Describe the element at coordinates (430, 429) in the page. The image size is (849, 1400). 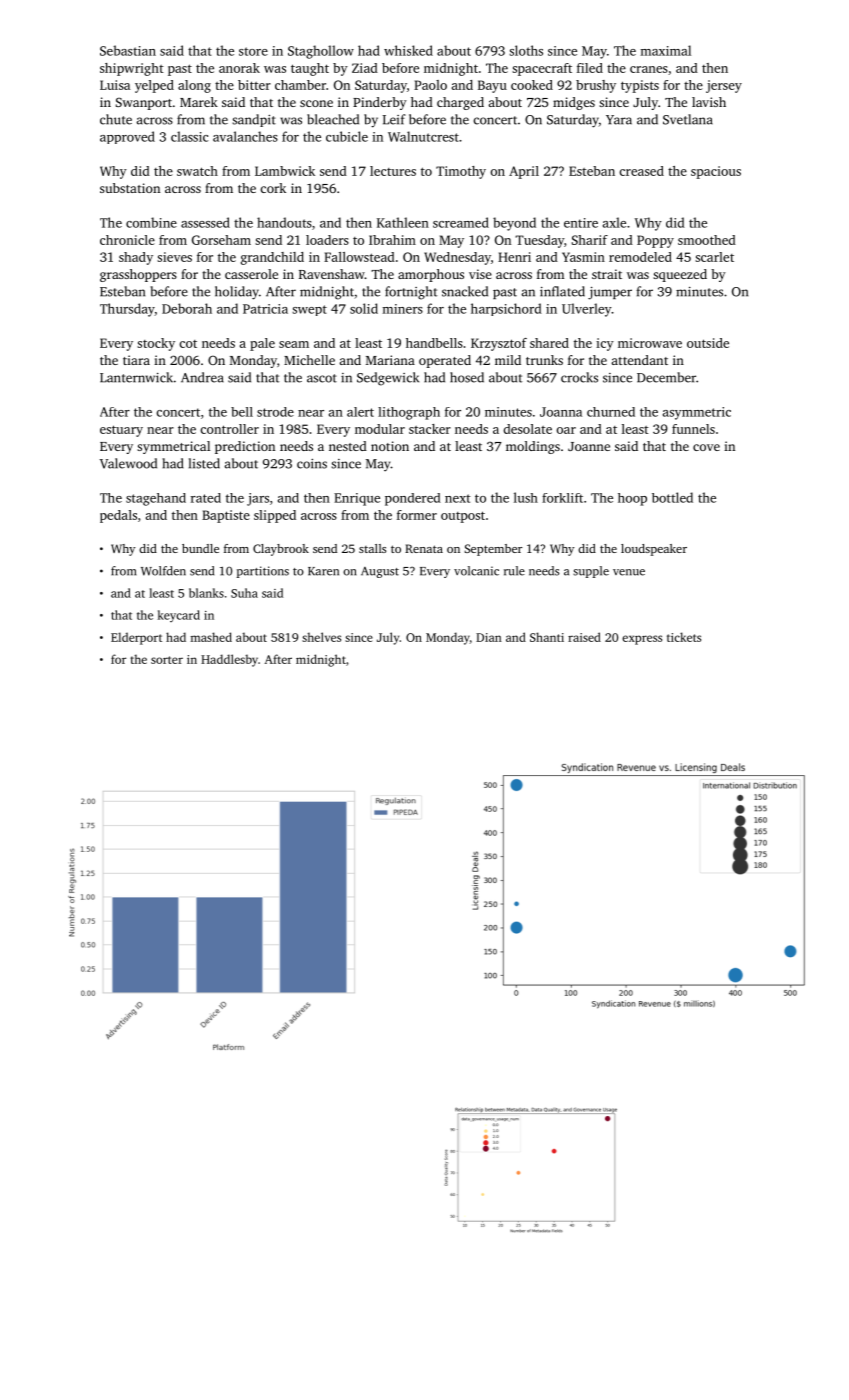
I see `stacker` at that location.
